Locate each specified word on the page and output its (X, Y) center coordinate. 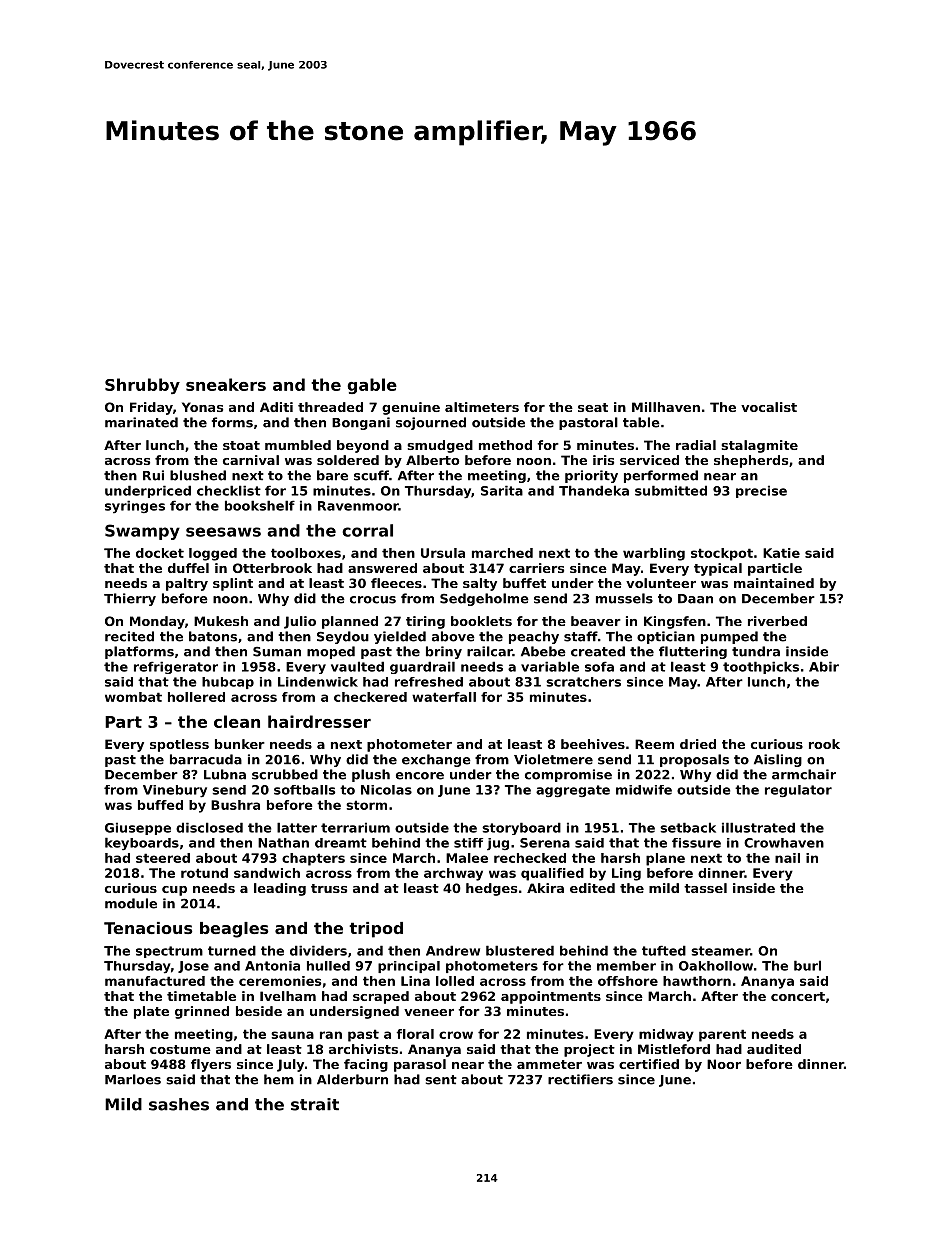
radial (696, 445)
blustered (520, 950)
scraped (381, 997)
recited (129, 636)
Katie (781, 553)
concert (798, 996)
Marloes (133, 1079)
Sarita (502, 490)
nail (787, 858)
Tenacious (148, 928)
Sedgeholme (484, 599)
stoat (241, 445)
